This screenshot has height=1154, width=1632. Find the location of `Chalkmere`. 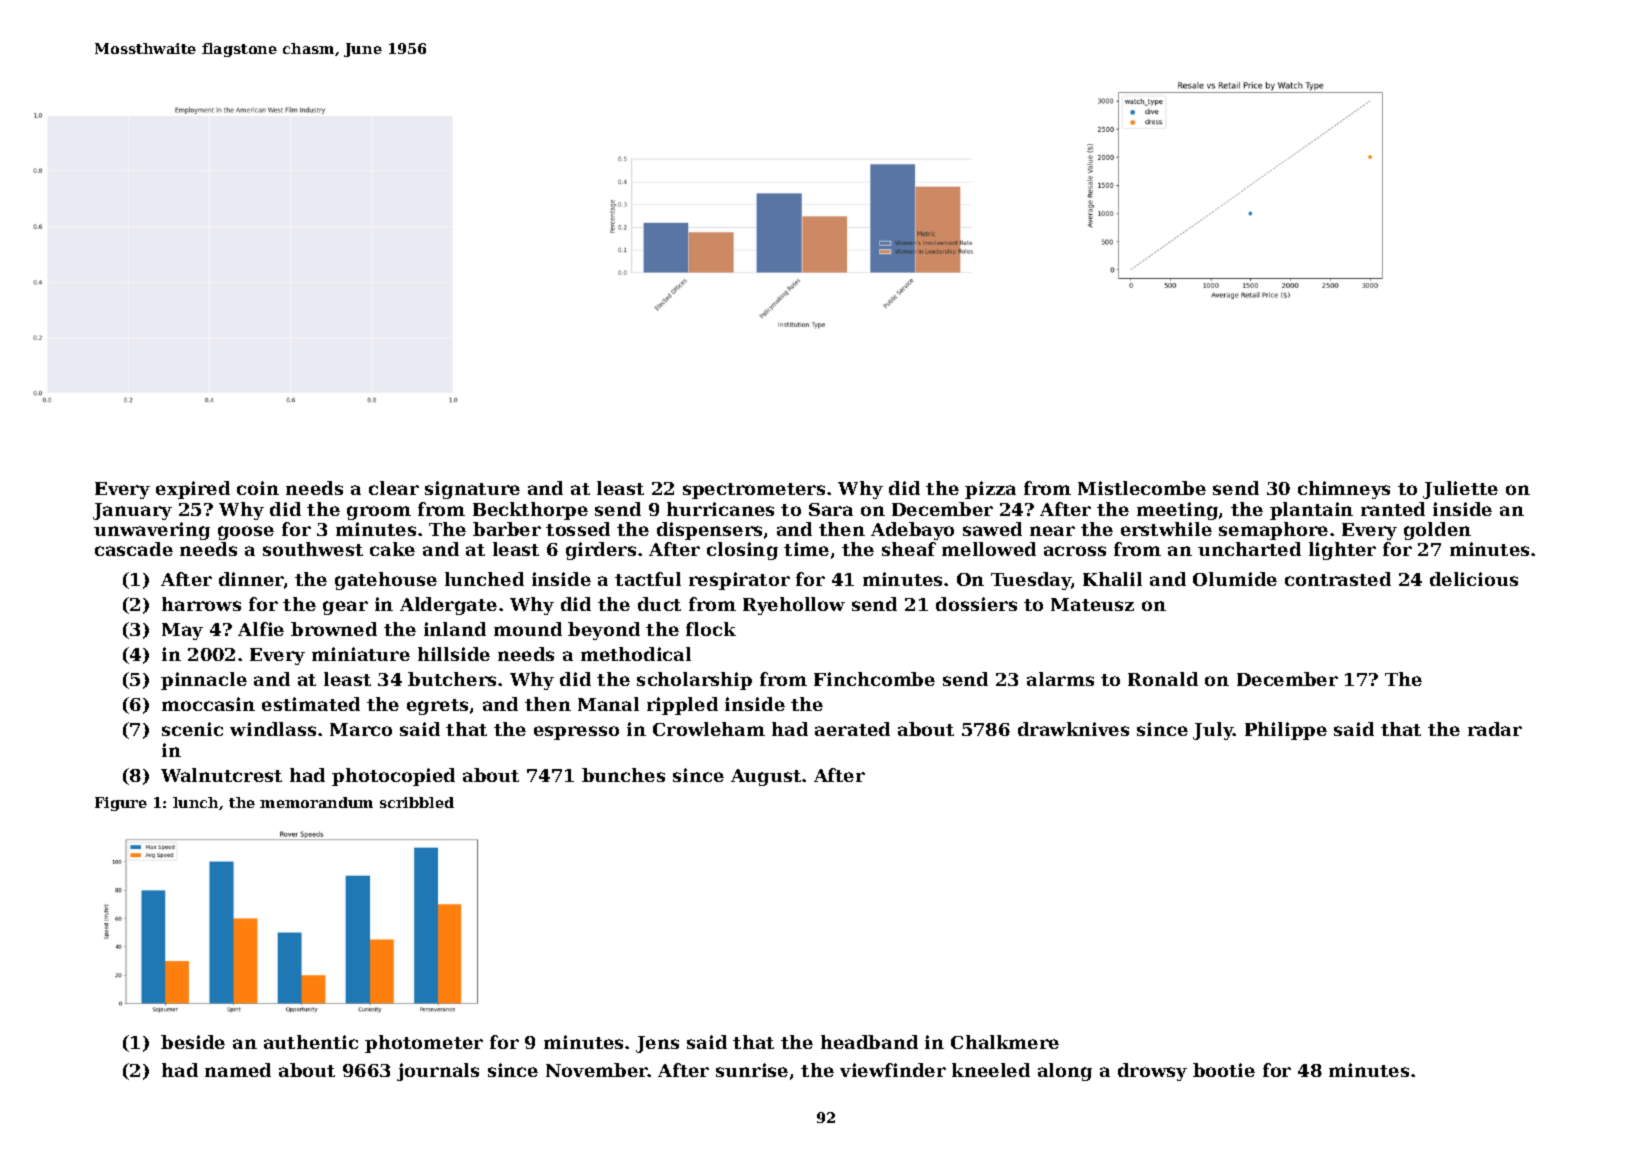

Chalkmere is located at coordinates (1005, 1042).
